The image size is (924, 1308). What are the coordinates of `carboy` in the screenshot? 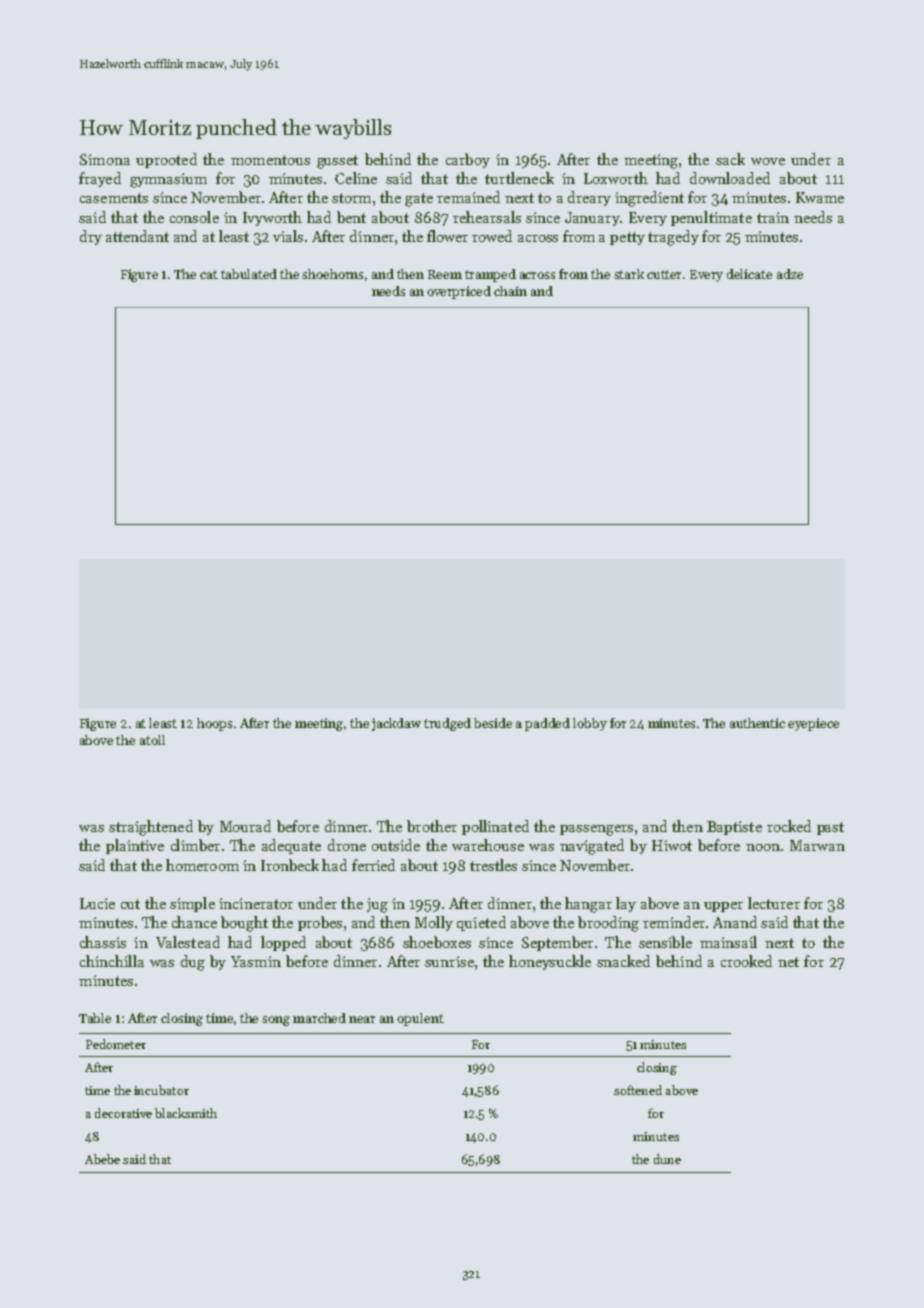 It's located at (468, 160).
